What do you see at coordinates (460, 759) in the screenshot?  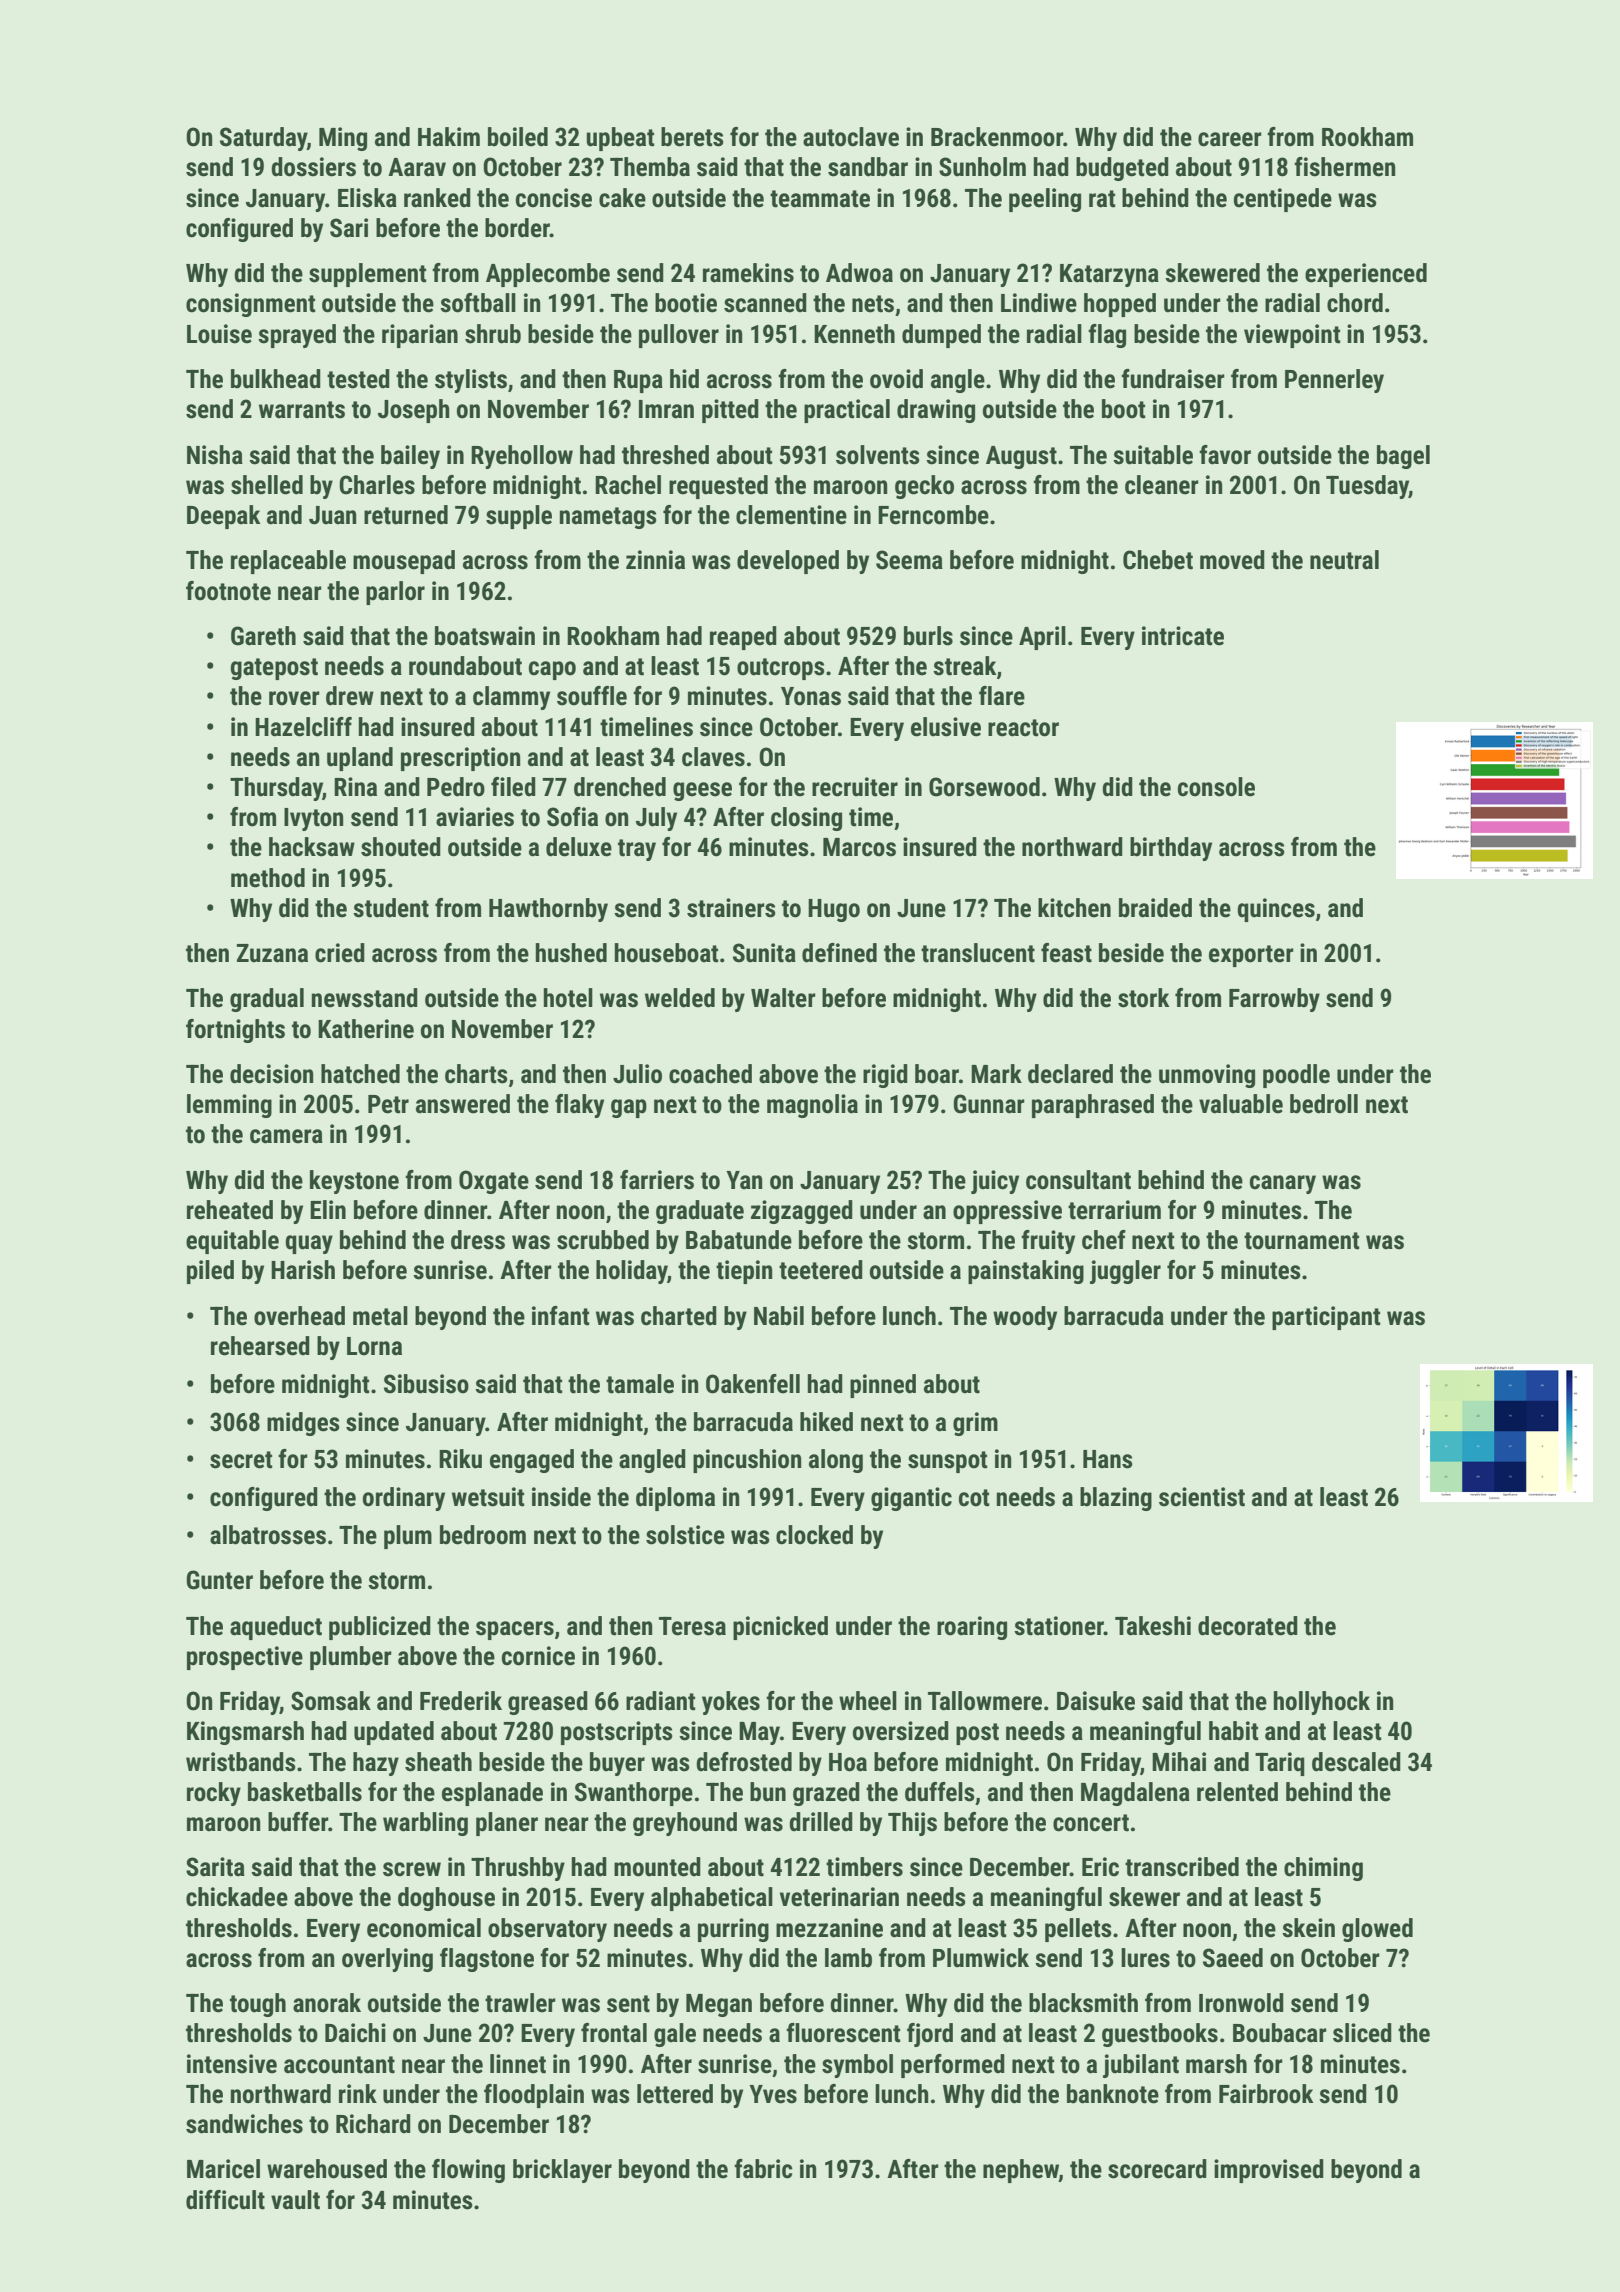 I see `prescription` at bounding box center [460, 759].
